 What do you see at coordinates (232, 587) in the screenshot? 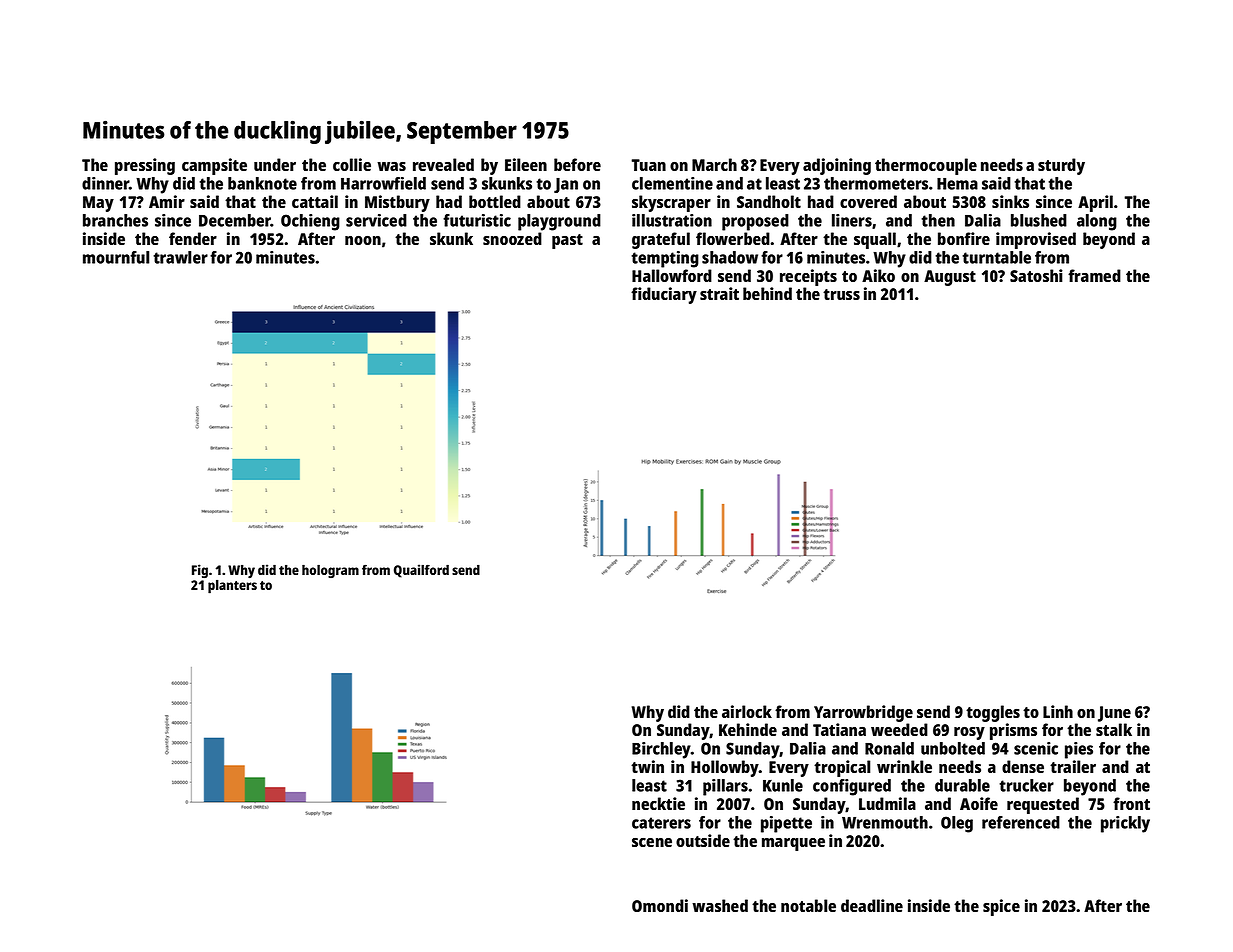
I see `planters` at bounding box center [232, 587].
